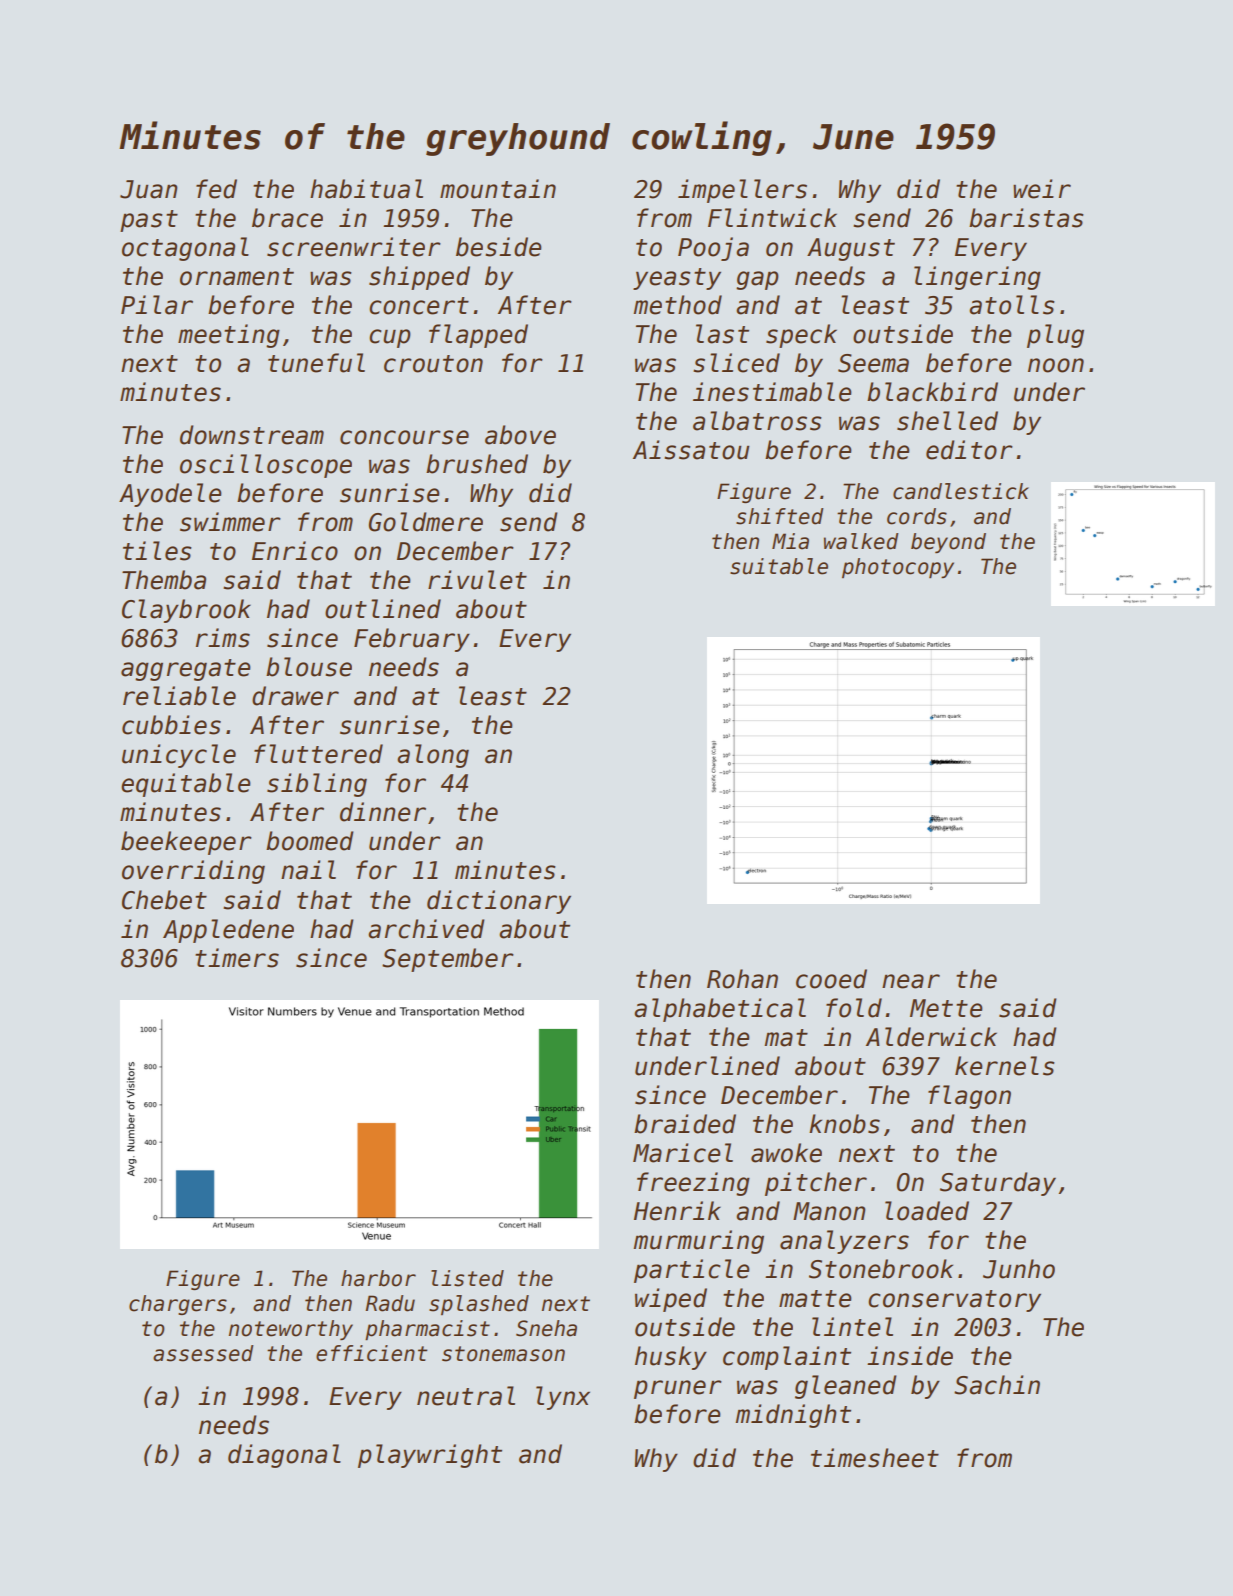  Describe the element at coordinates (948, 543) in the image. I see `beyond` at that location.
